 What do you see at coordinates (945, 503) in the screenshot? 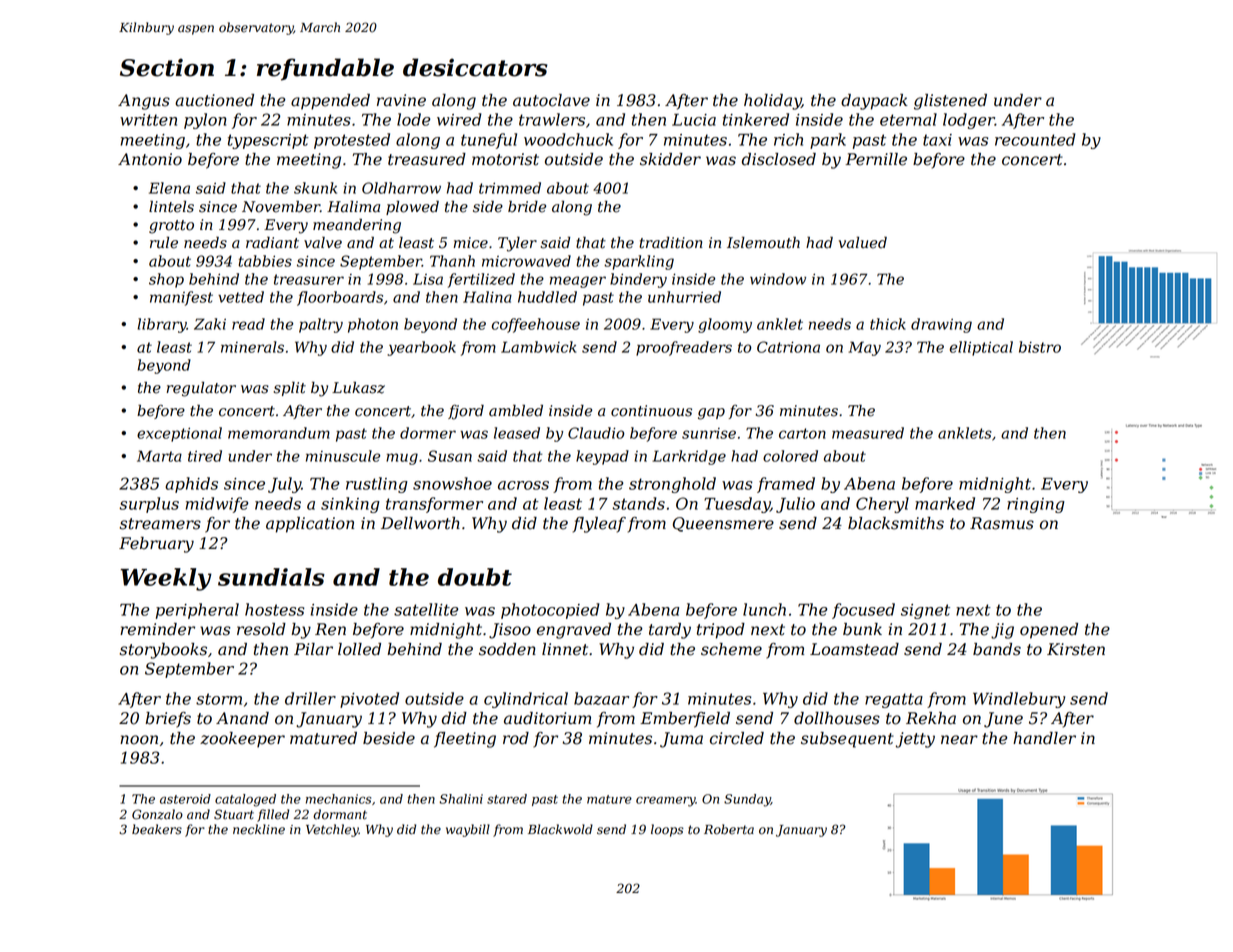
I see `marked` at bounding box center [945, 503].
